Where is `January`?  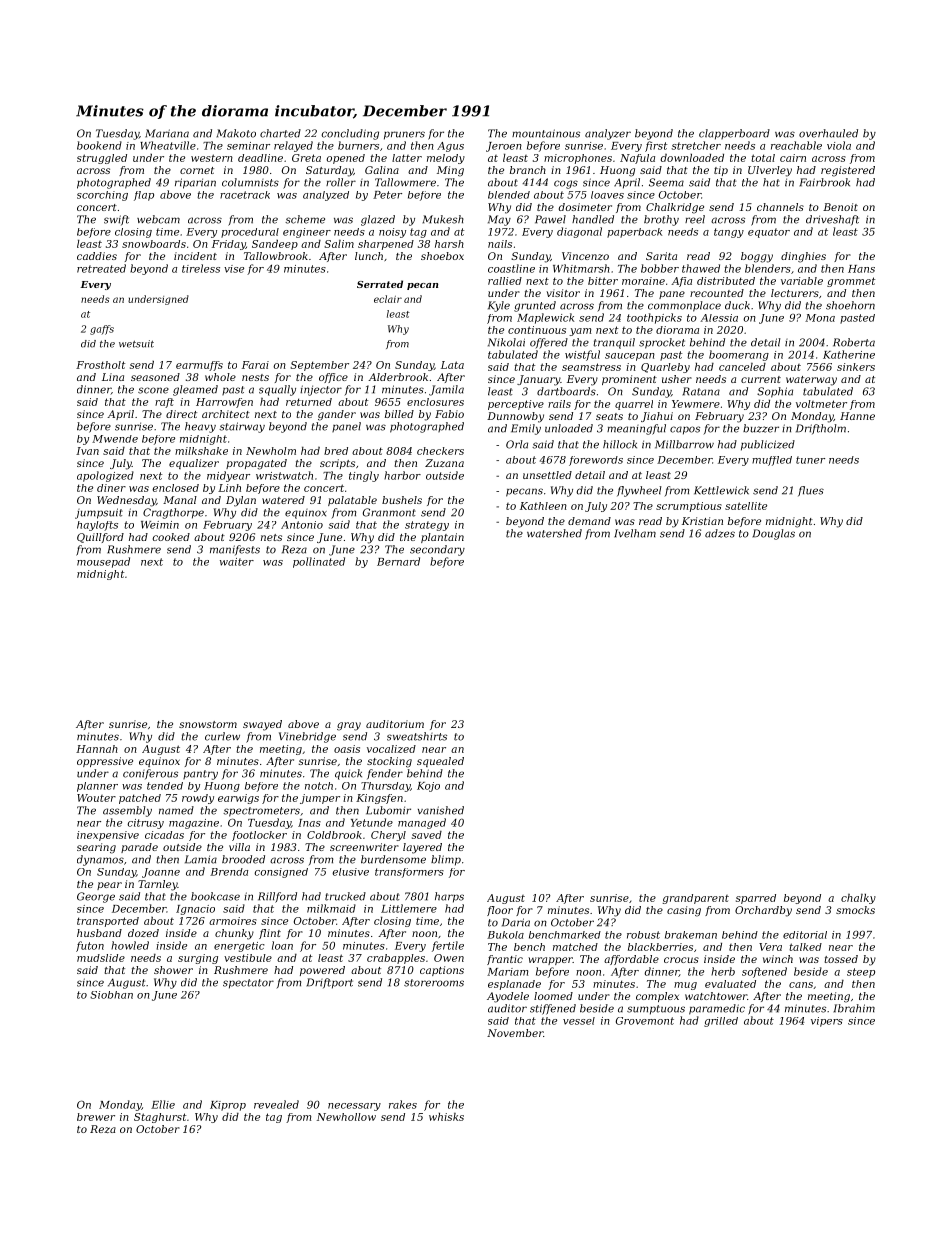 January is located at coordinates (538, 380).
